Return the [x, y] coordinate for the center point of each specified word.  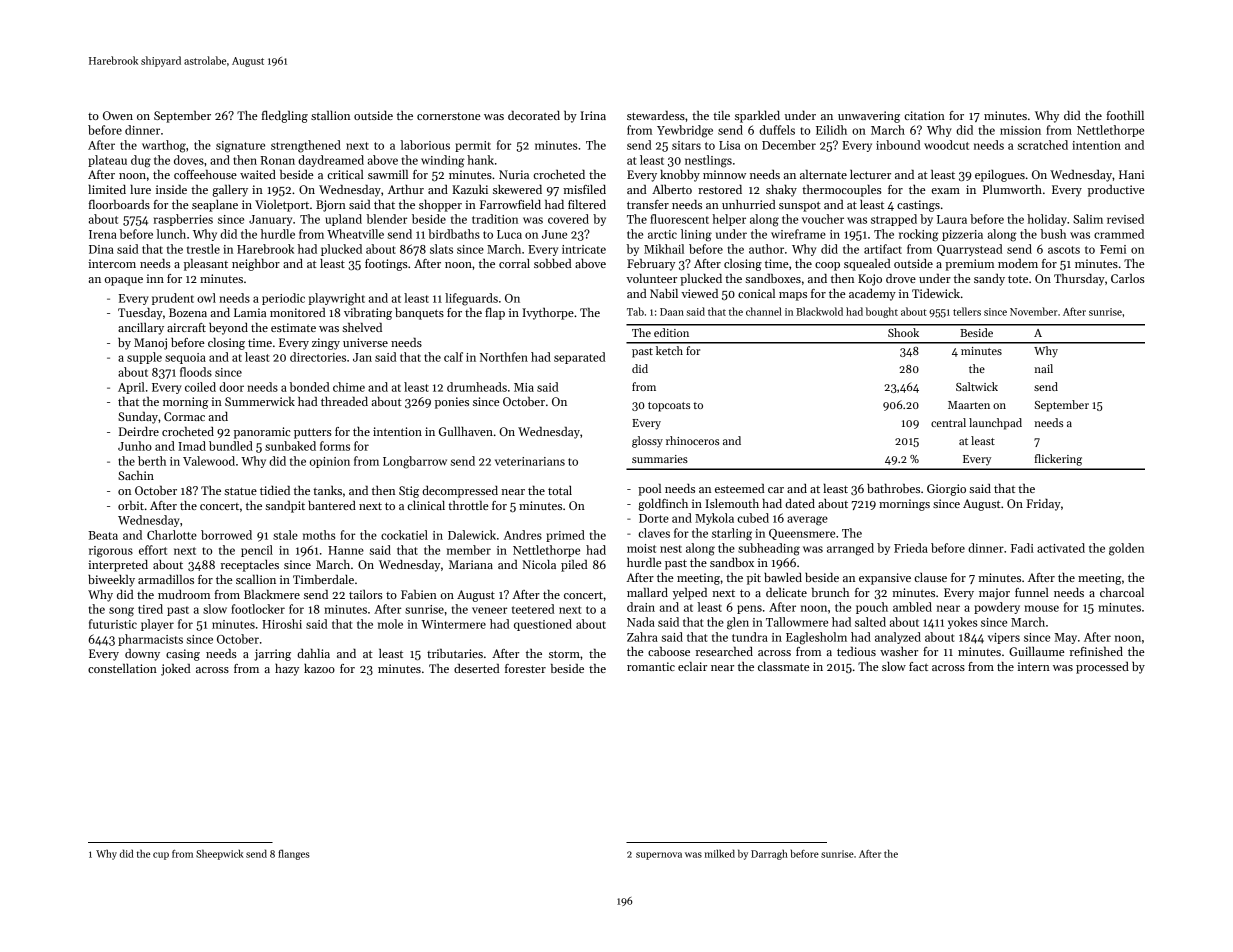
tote [1018, 279]
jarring [272, 655]
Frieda [911, 548]
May [1065, 638]
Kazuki [470, 189]
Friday [1043, 505]
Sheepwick [220, 854]
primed [565, 536]
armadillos [166, 579]
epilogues [1000, 176]
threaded [344, 401]
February [651, 265]
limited [107, 189]
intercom [112, 263]
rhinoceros [692, 440]
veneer [489, 610]
